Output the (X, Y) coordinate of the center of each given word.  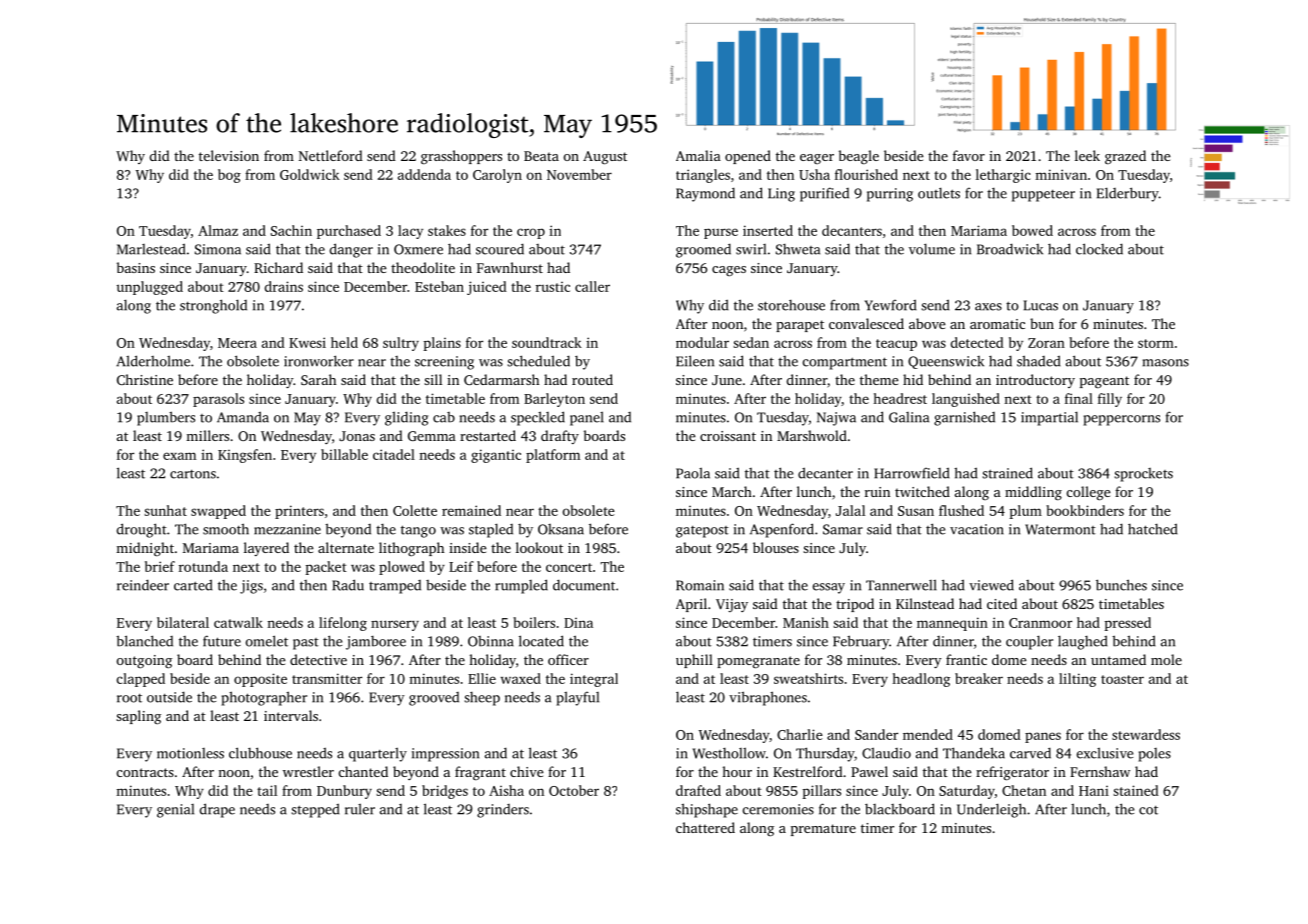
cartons (193, 474)
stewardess (1146, 734)
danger (351, 250)
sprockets (1143, 475)
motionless (190, 753)
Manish (806, 622)
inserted (768, 230)
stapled (491, 530)
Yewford (891, 305)
